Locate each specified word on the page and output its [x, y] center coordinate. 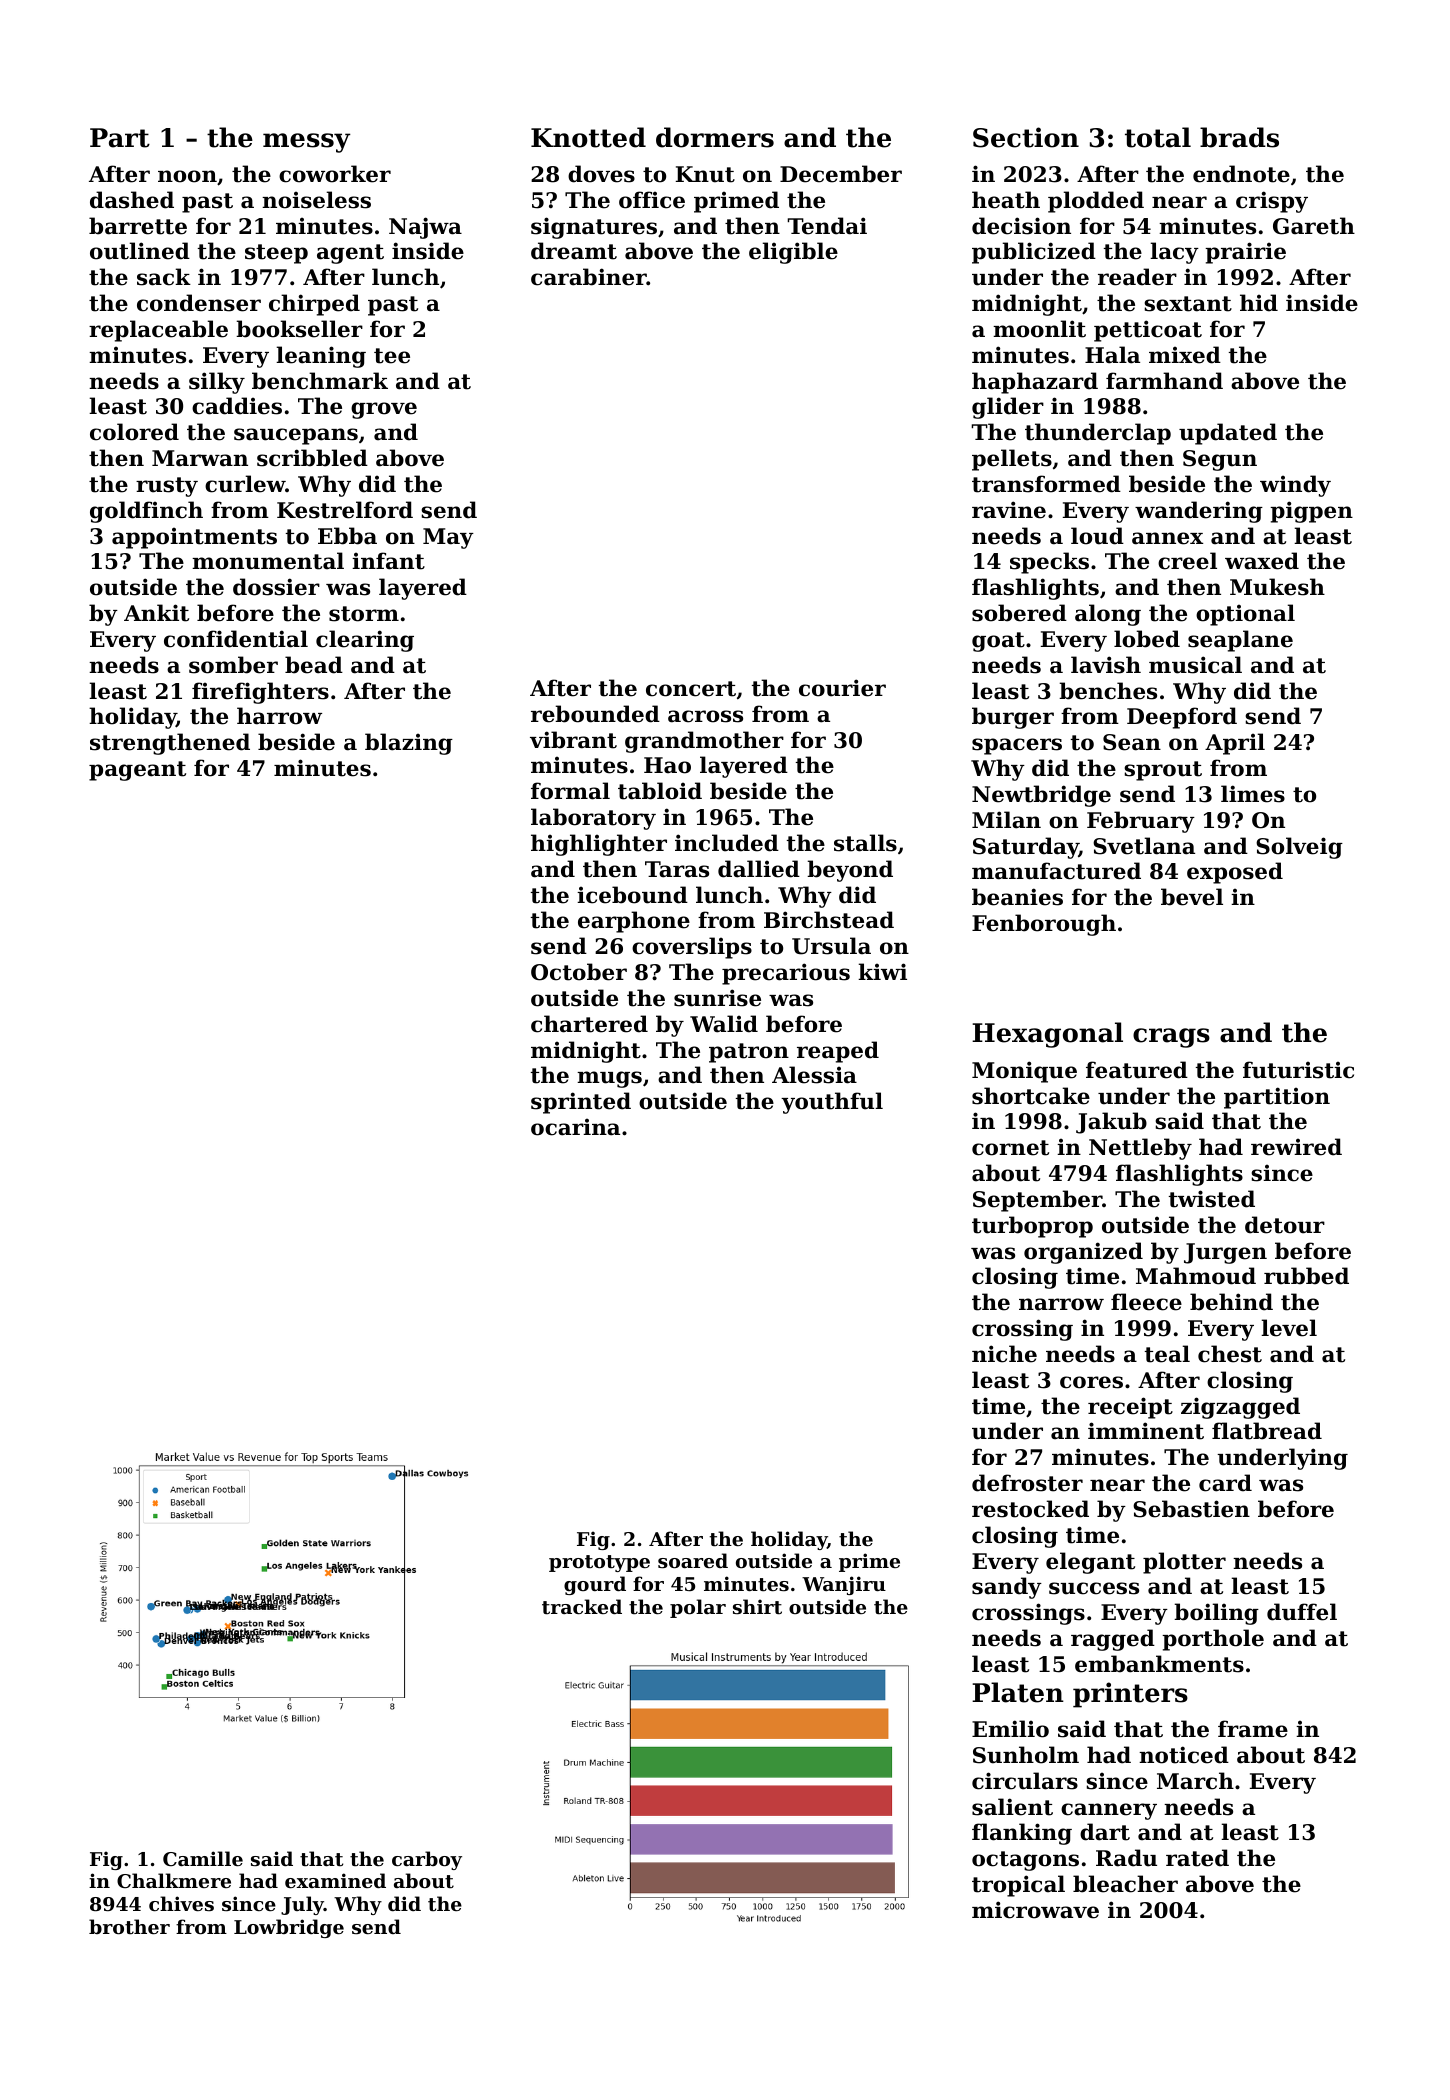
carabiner [589, 277]
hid [1259, 303]
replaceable [158, 331]
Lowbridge [289, 1928]
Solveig [1299, 848]
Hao [667, 765]
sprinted [581, 1103]
